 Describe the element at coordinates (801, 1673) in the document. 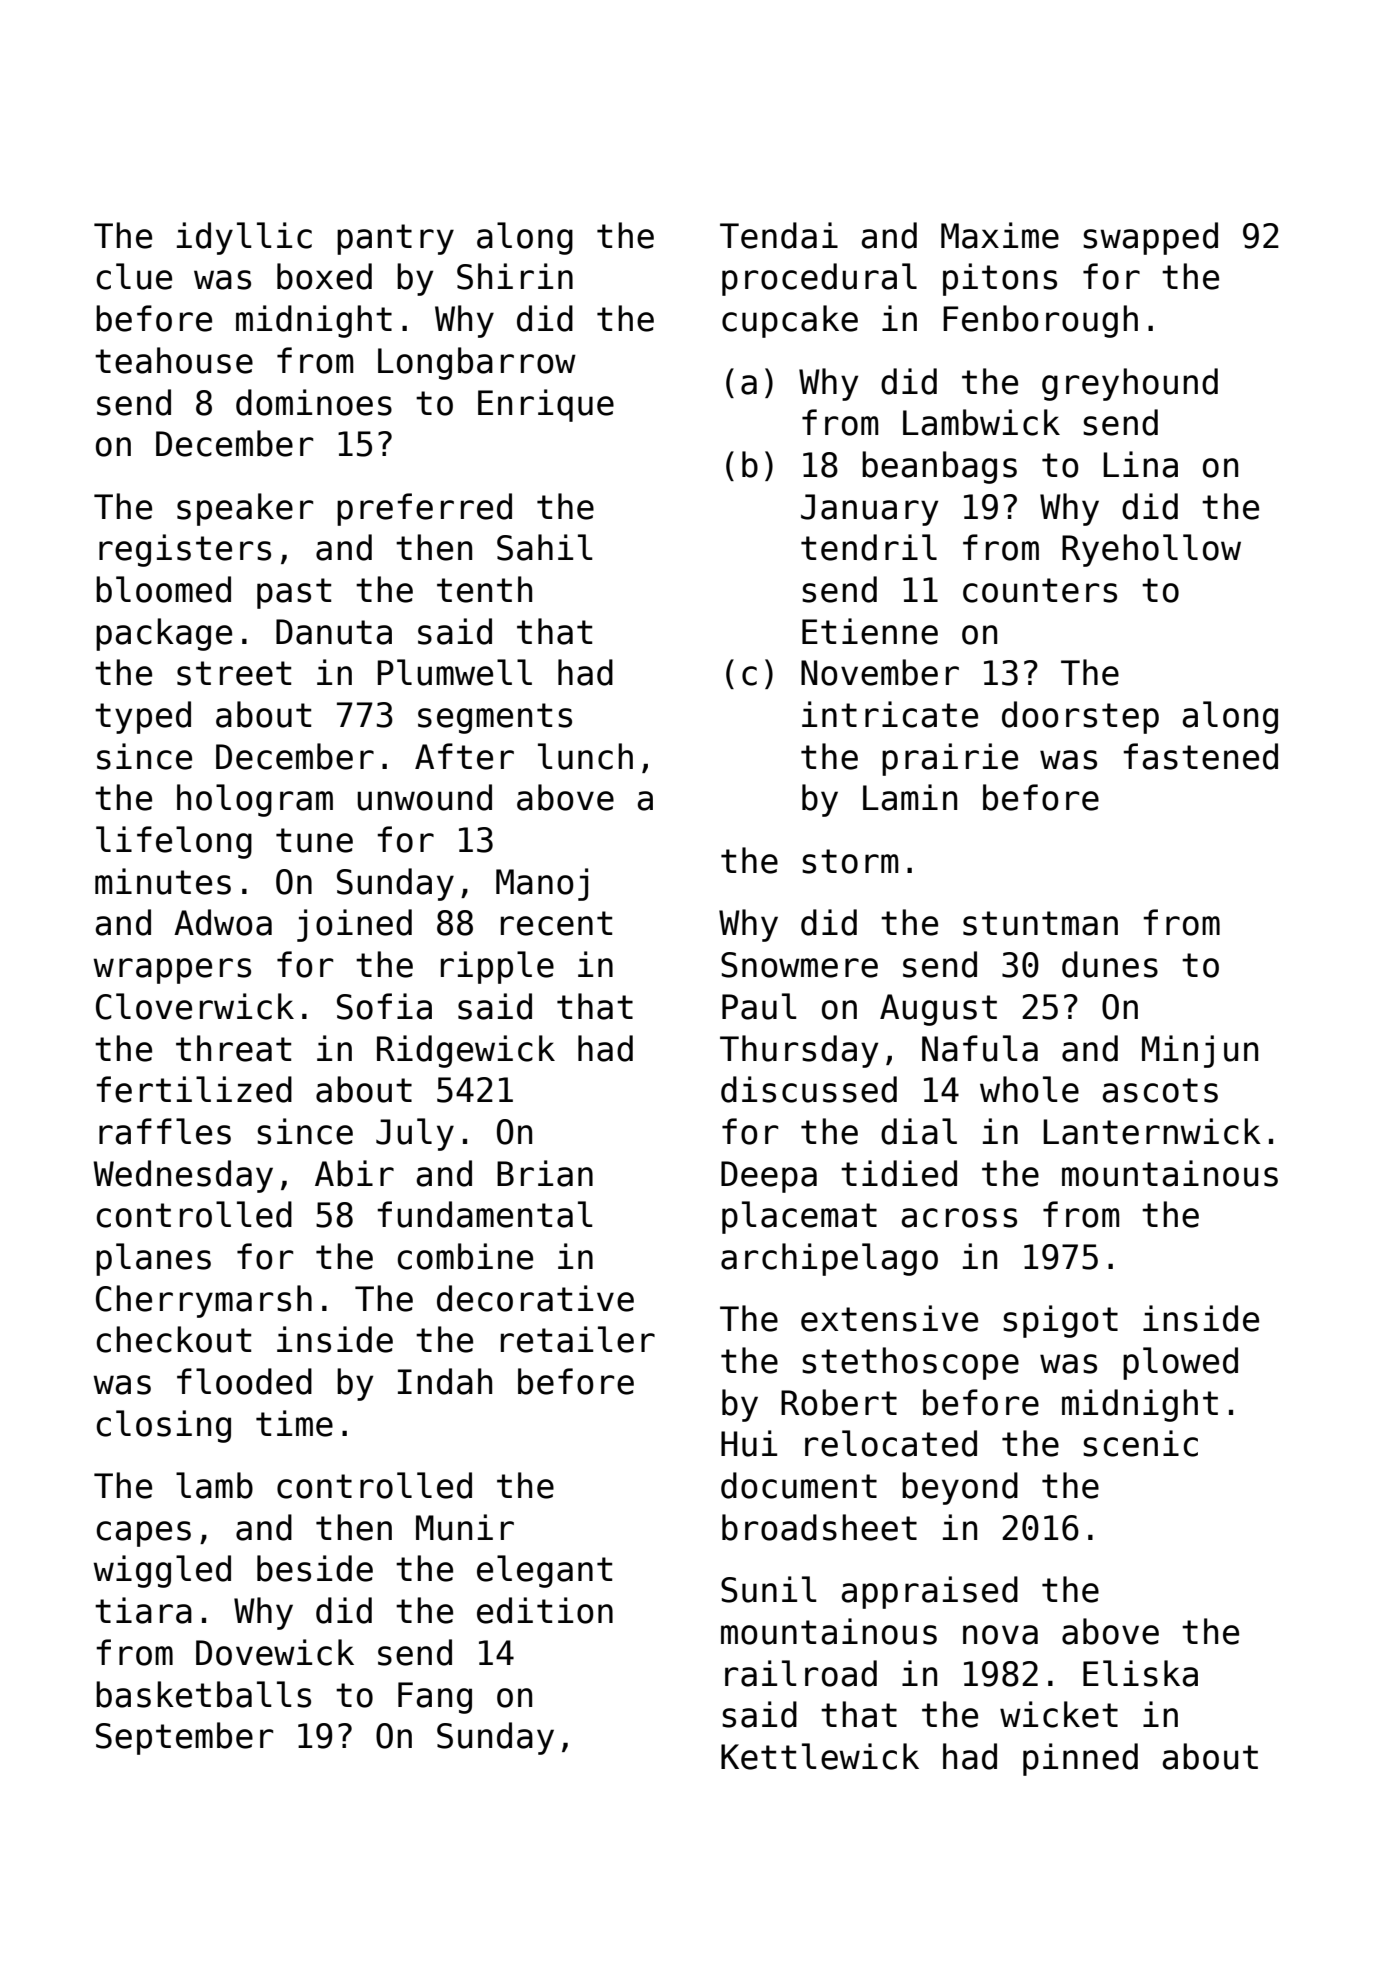

I see `railroad` at that location.
